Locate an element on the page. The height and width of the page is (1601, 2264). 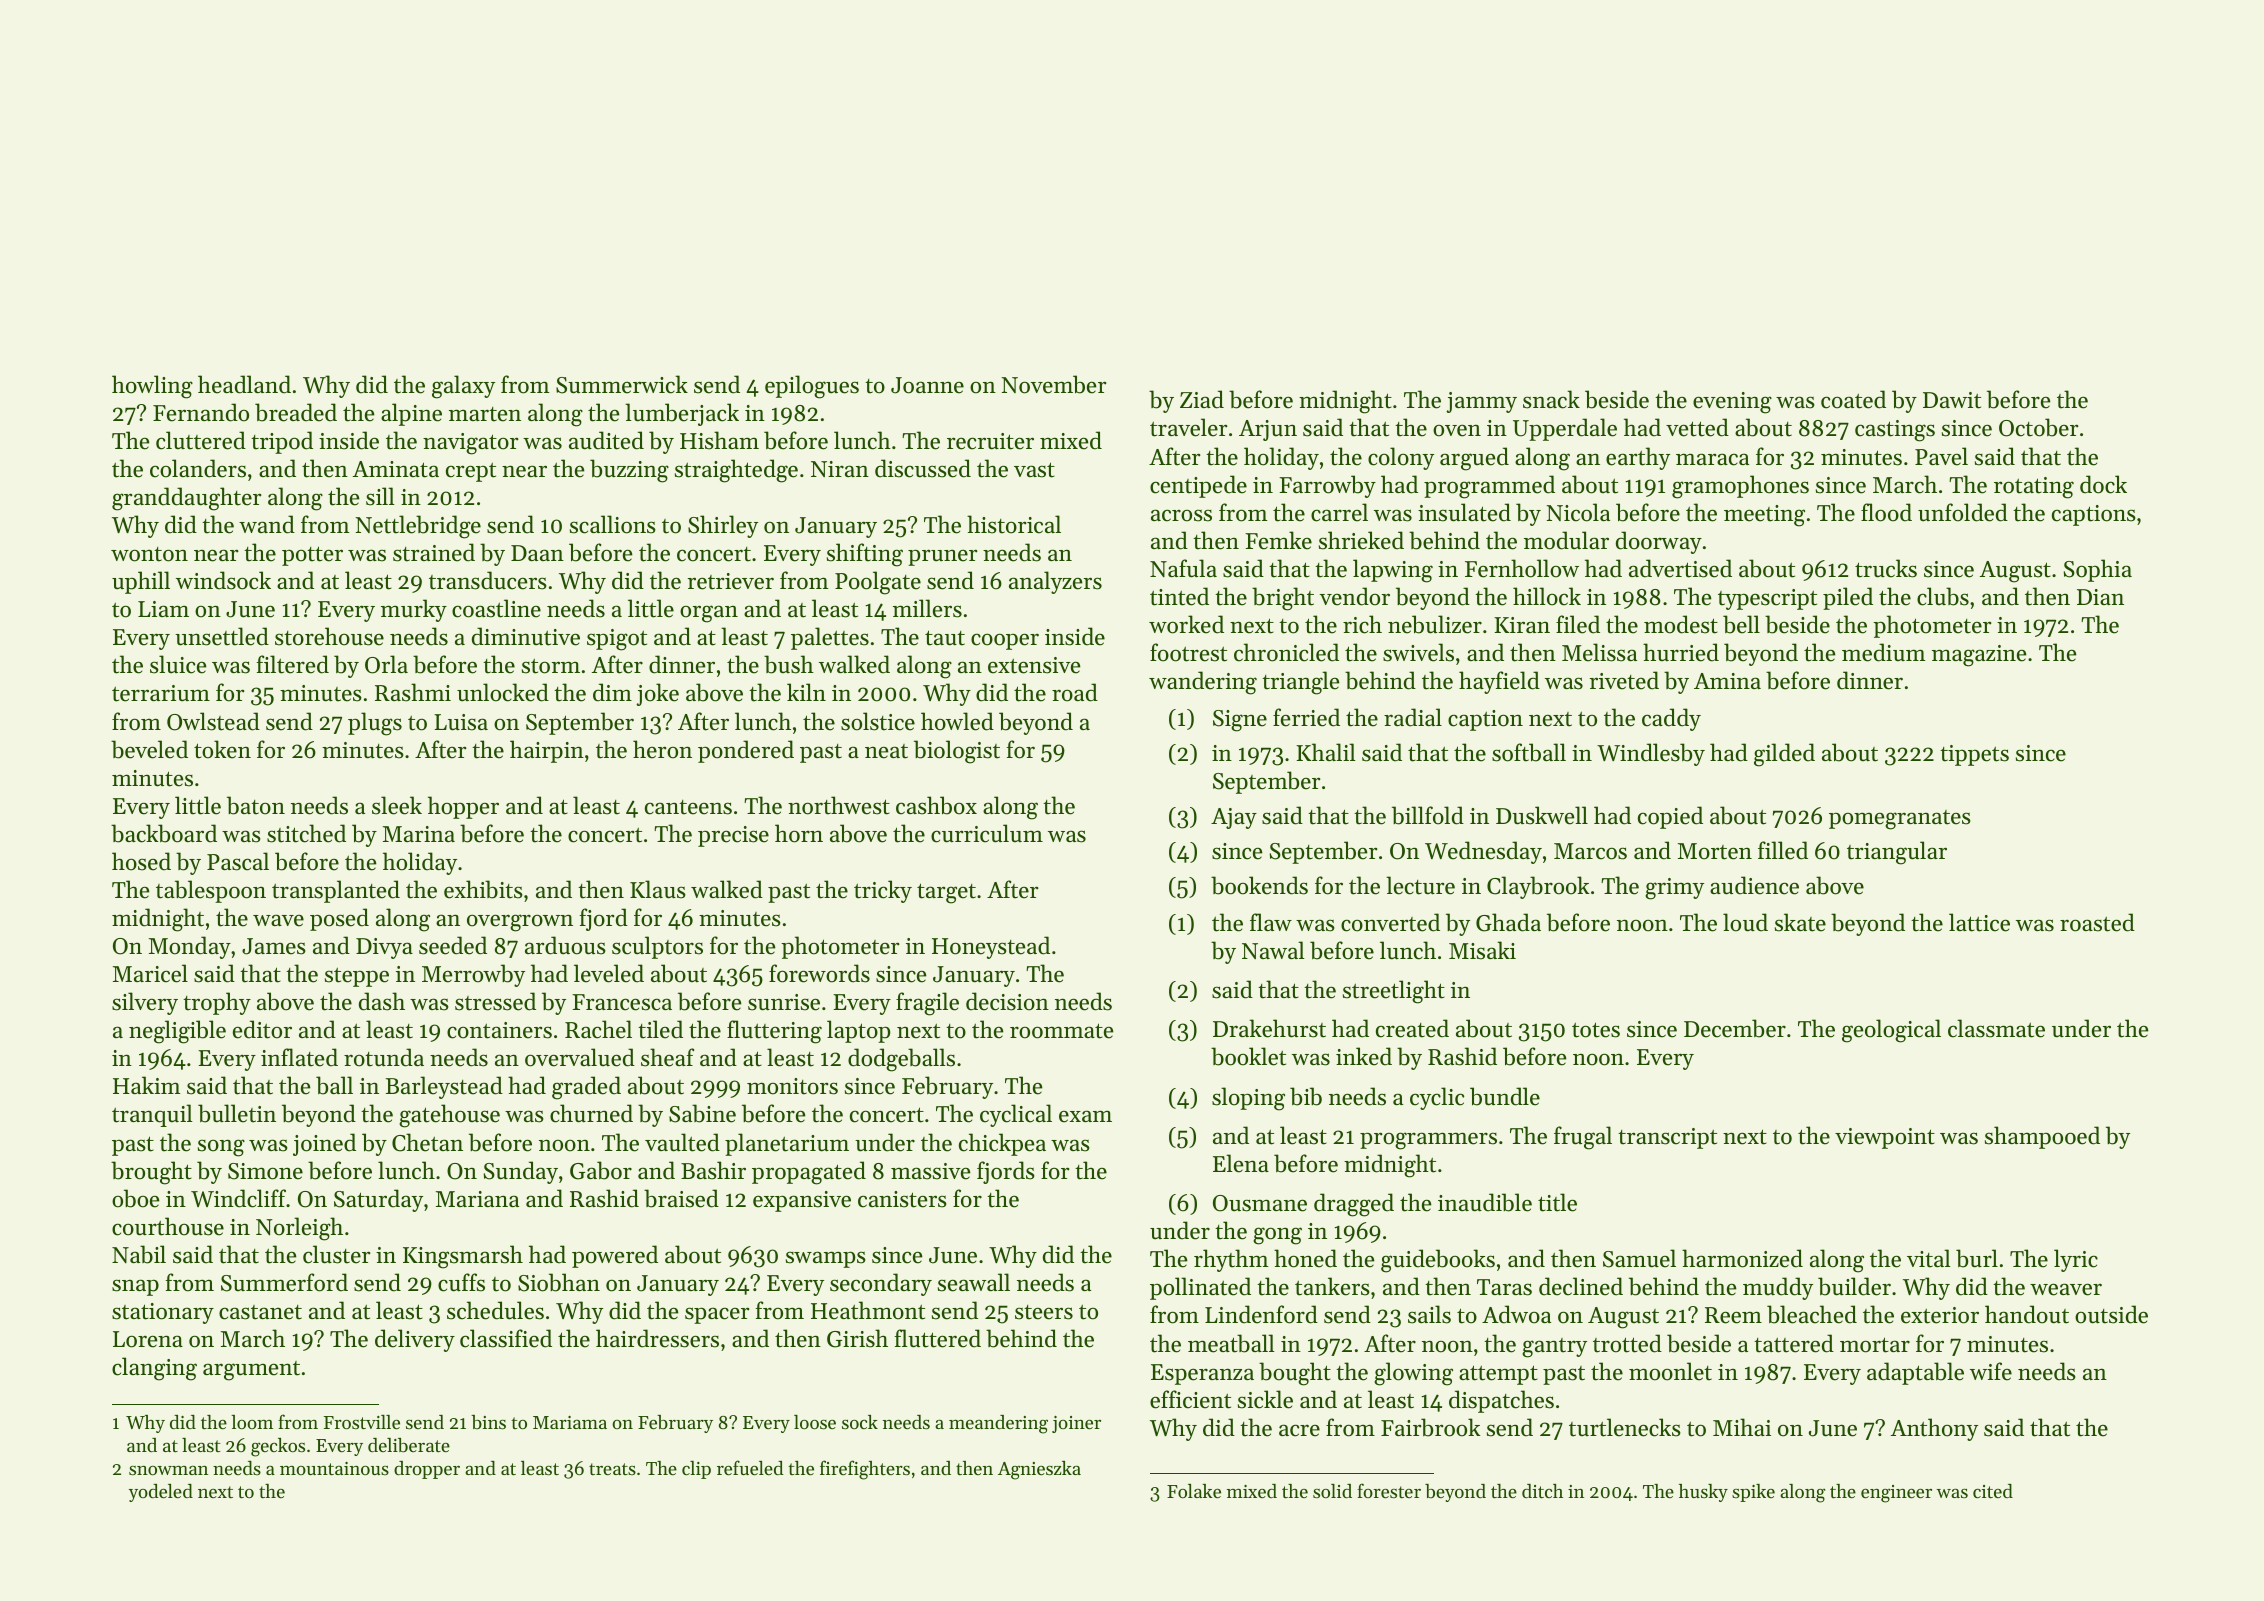
diminutive is located at coordinates (526, 636).
